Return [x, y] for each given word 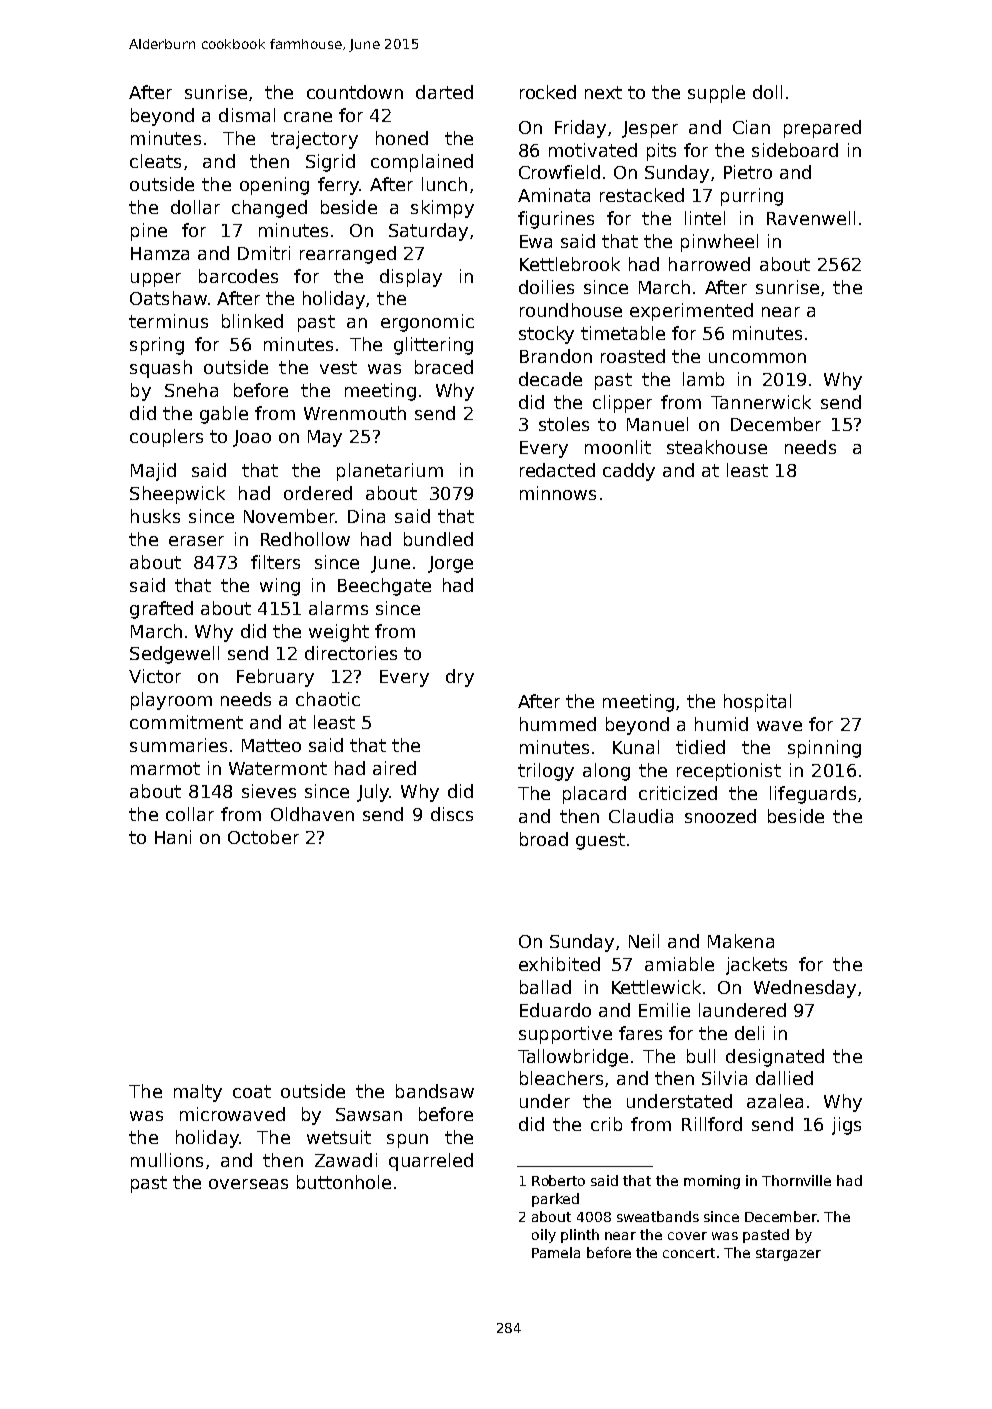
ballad [545, 987]
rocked [548, 92]
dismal [247, 115]
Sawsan [369, 1114]
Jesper [650, 129]
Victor [155, 676]
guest [600, 841]
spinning [824, 749]
